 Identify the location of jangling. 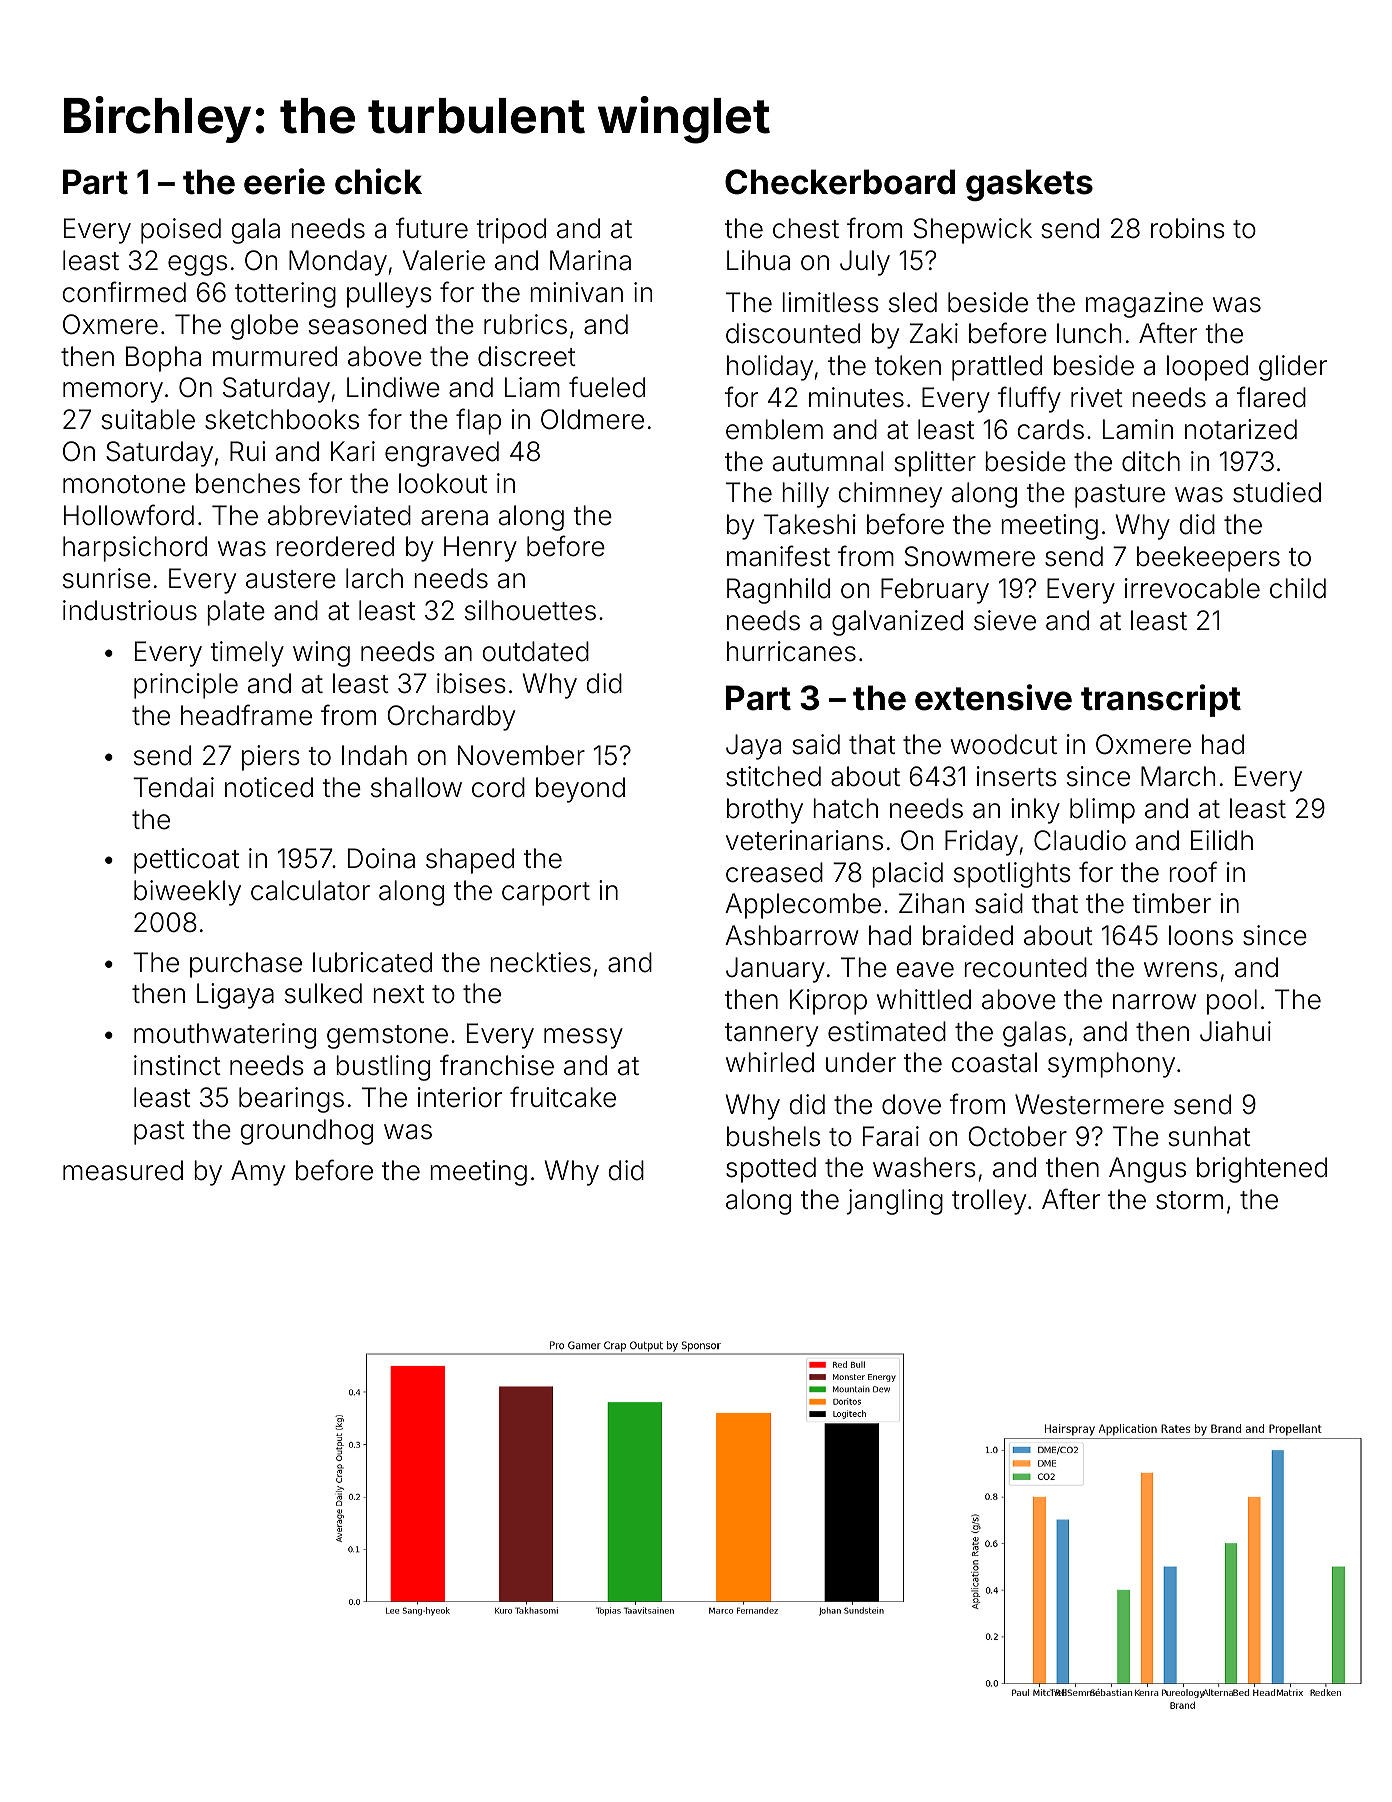
(895, 1202).
